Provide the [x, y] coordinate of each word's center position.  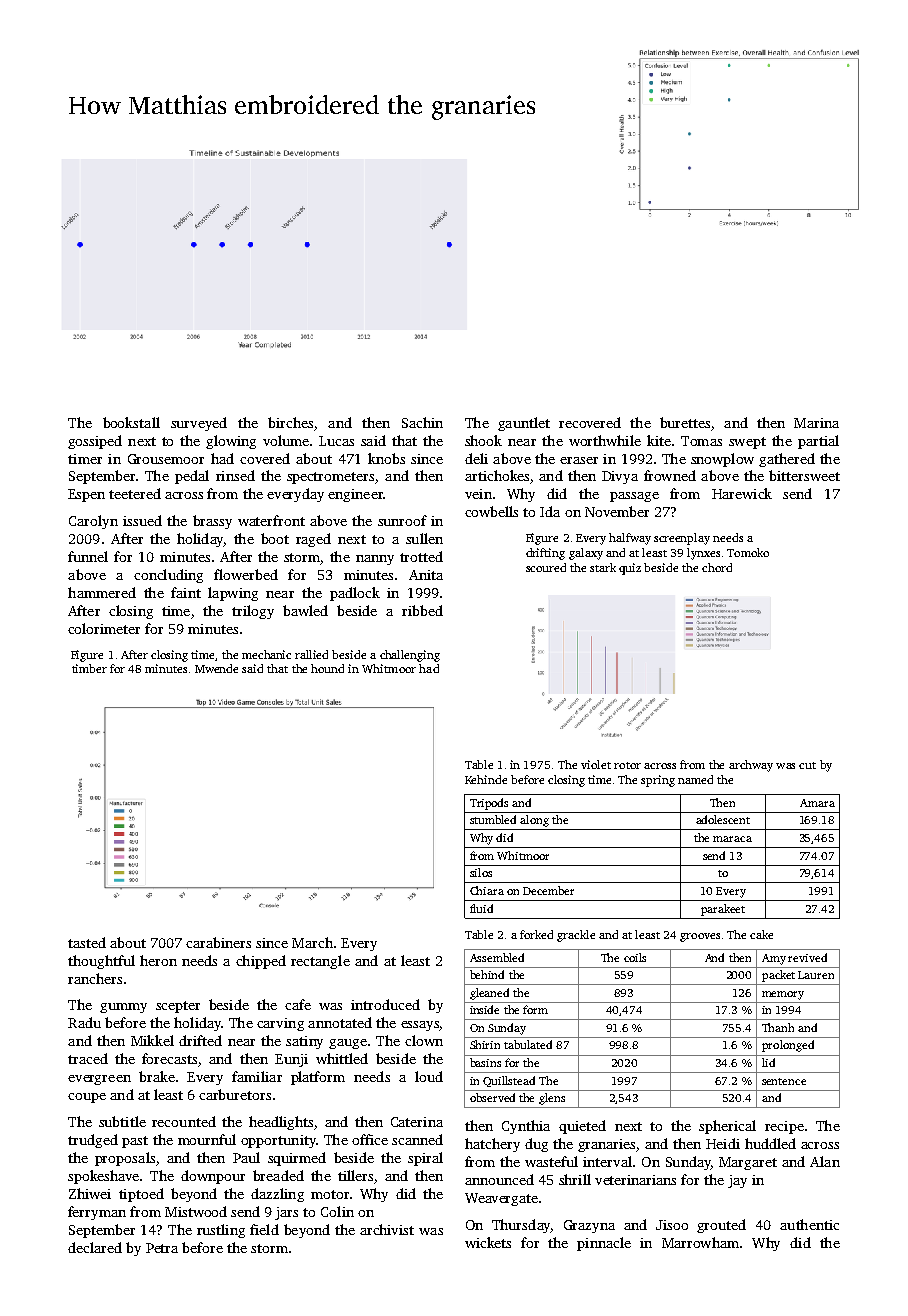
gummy [123, 1008]
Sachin [422, 422]
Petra [162, 1248]
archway [751, 766]
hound [327, 668]
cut [807, 765]
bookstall [131, 422]
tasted [87, 942]
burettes [685, 422]
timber [89, 668]
